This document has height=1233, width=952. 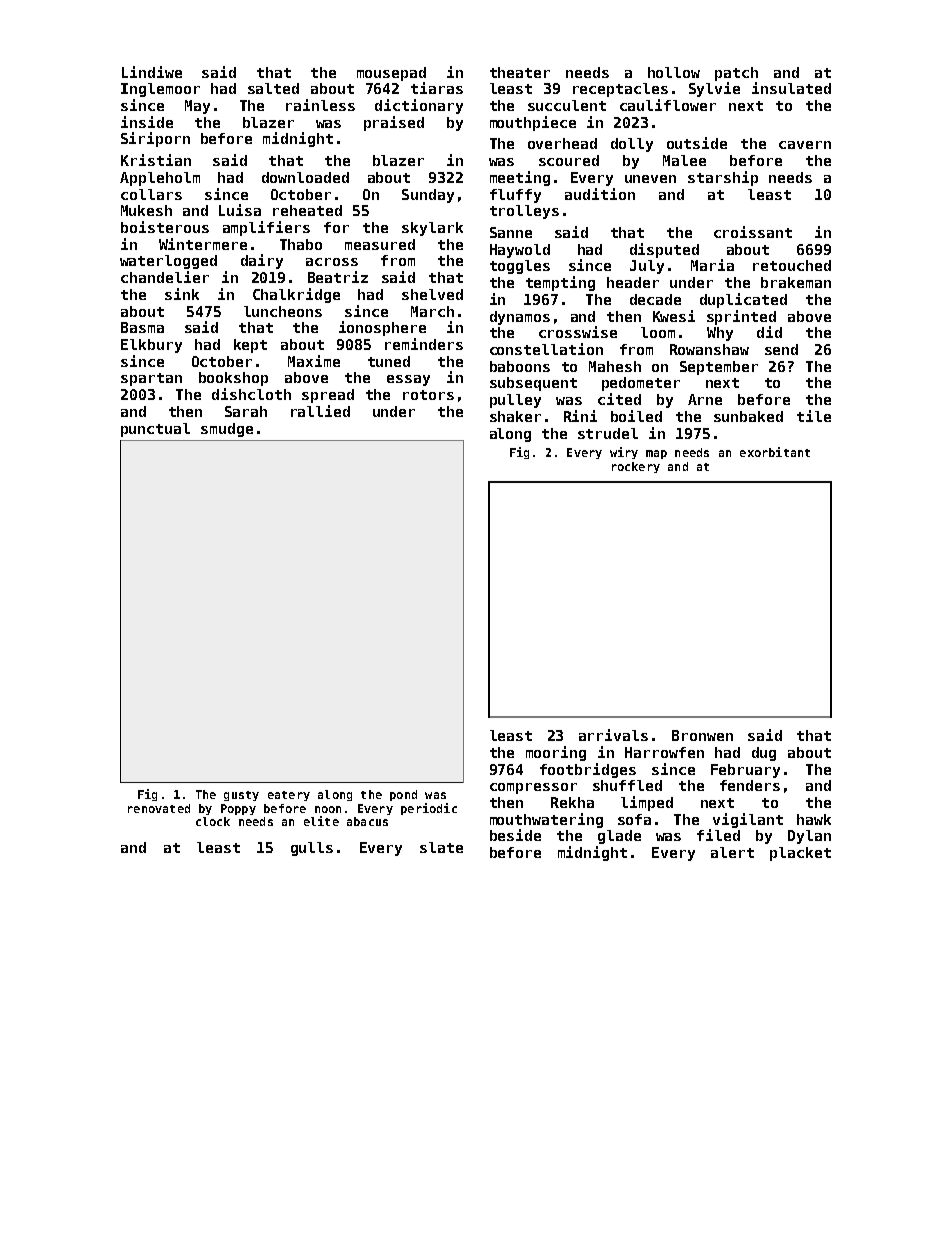 What do you see at coordinates (155, 139) in the document?
I see `Siriporn` at bounding box center [155, 139].
